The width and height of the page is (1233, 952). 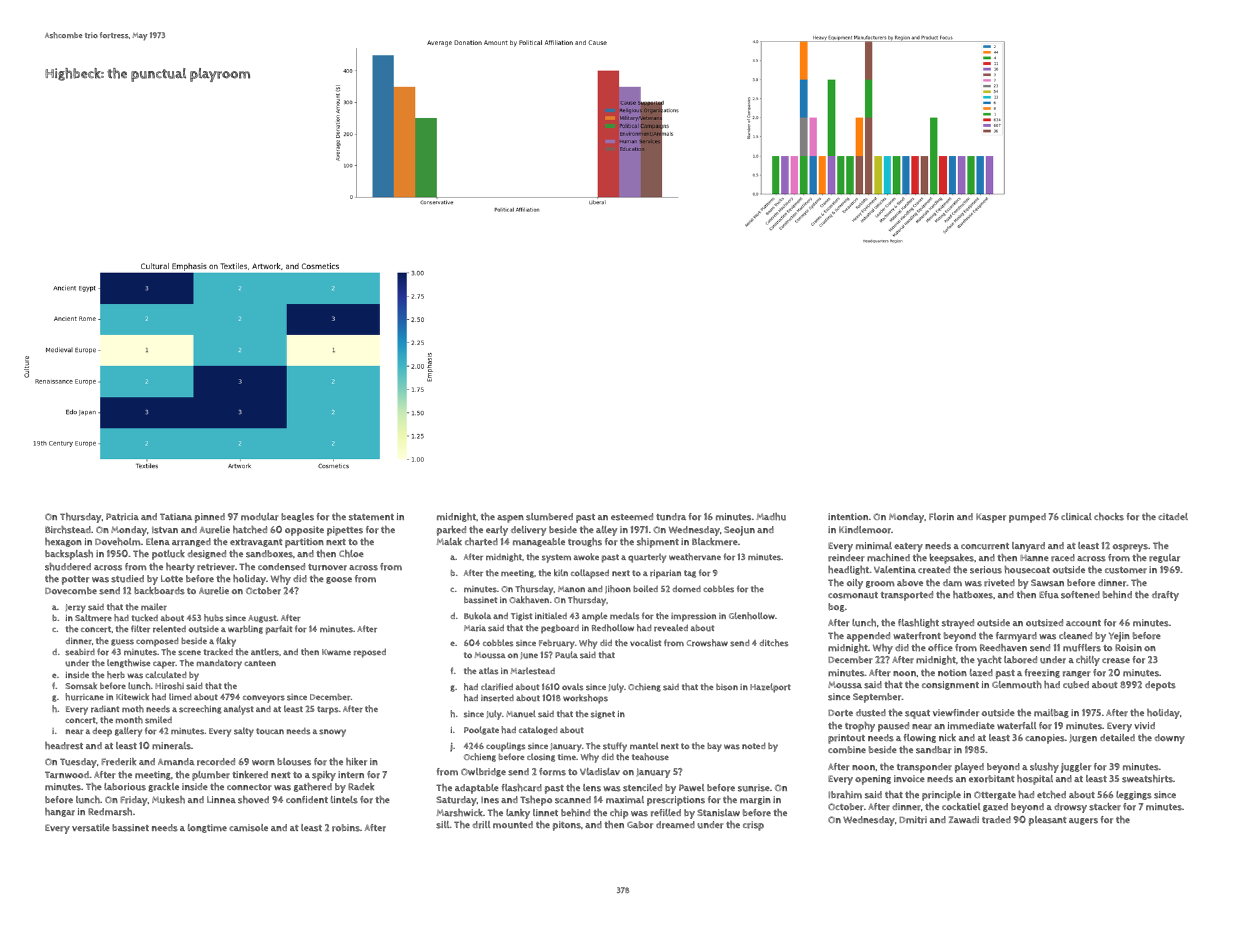 I want to click on Maria, so click(x=475, y=628).
